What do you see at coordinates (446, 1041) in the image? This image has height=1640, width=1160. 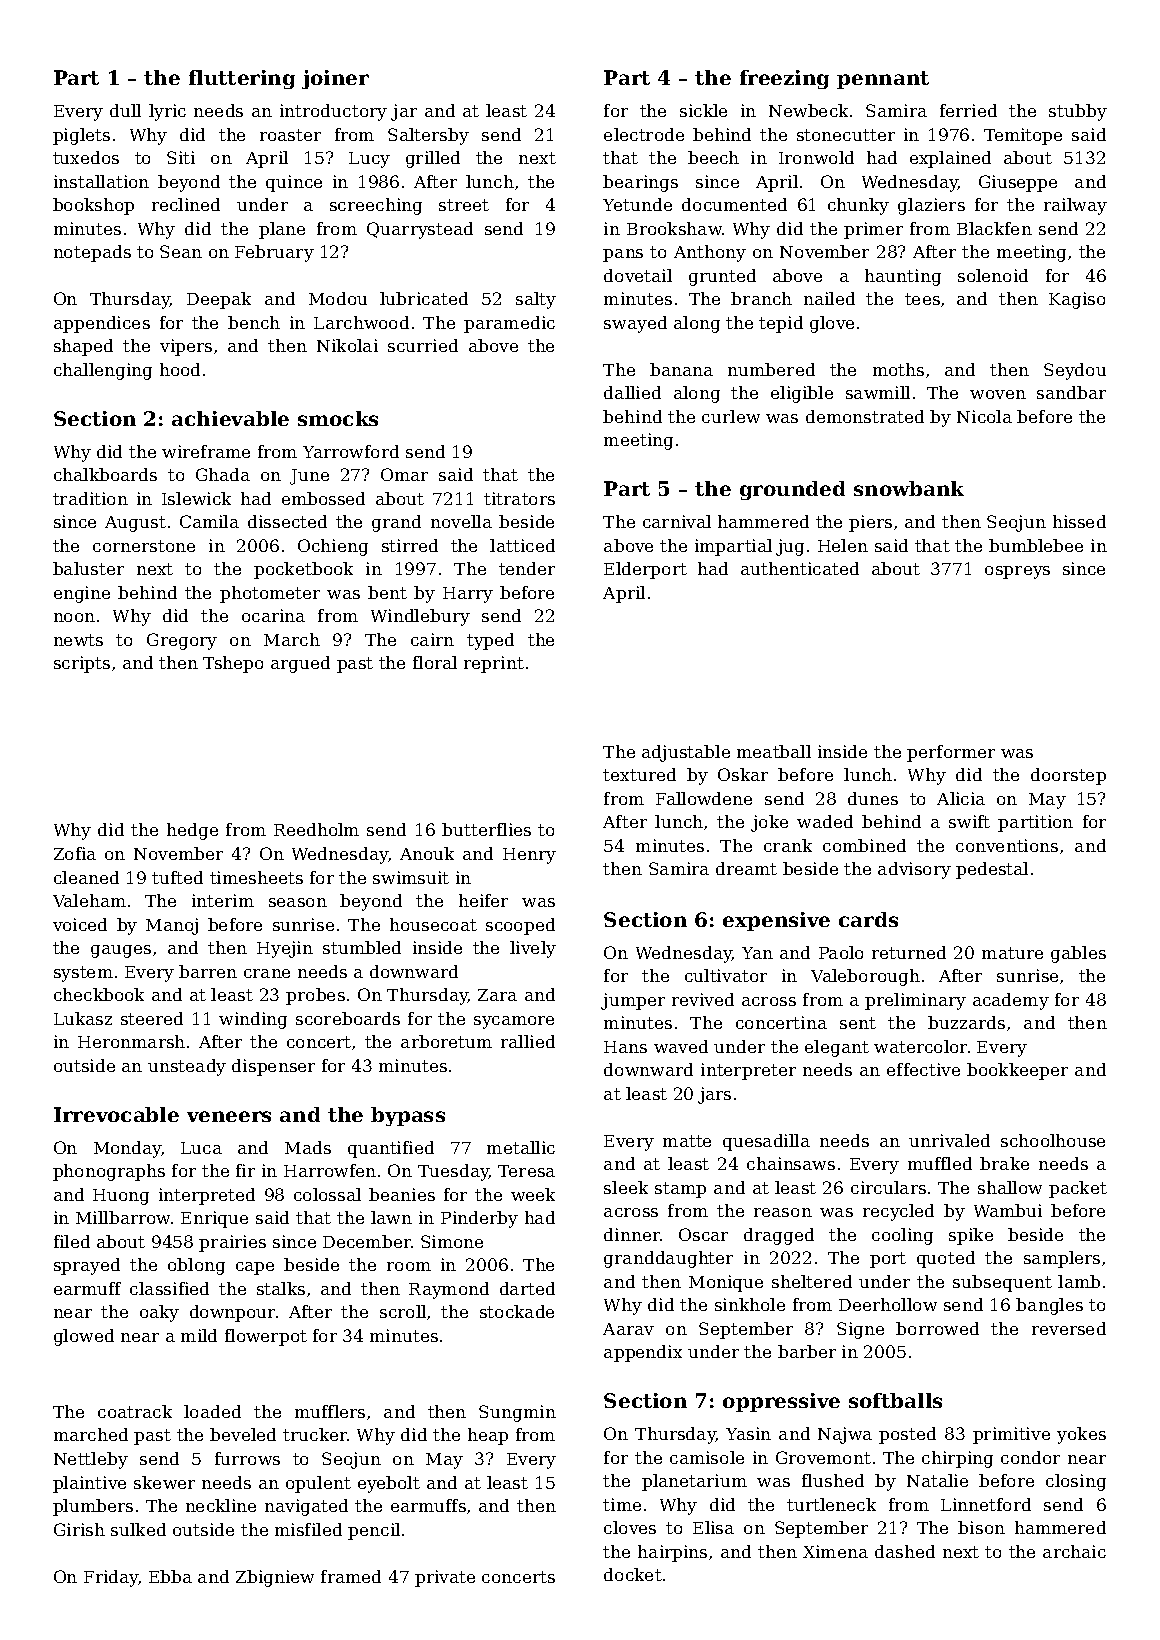 I see `arboretum` at bounding box center [446, 1041].
